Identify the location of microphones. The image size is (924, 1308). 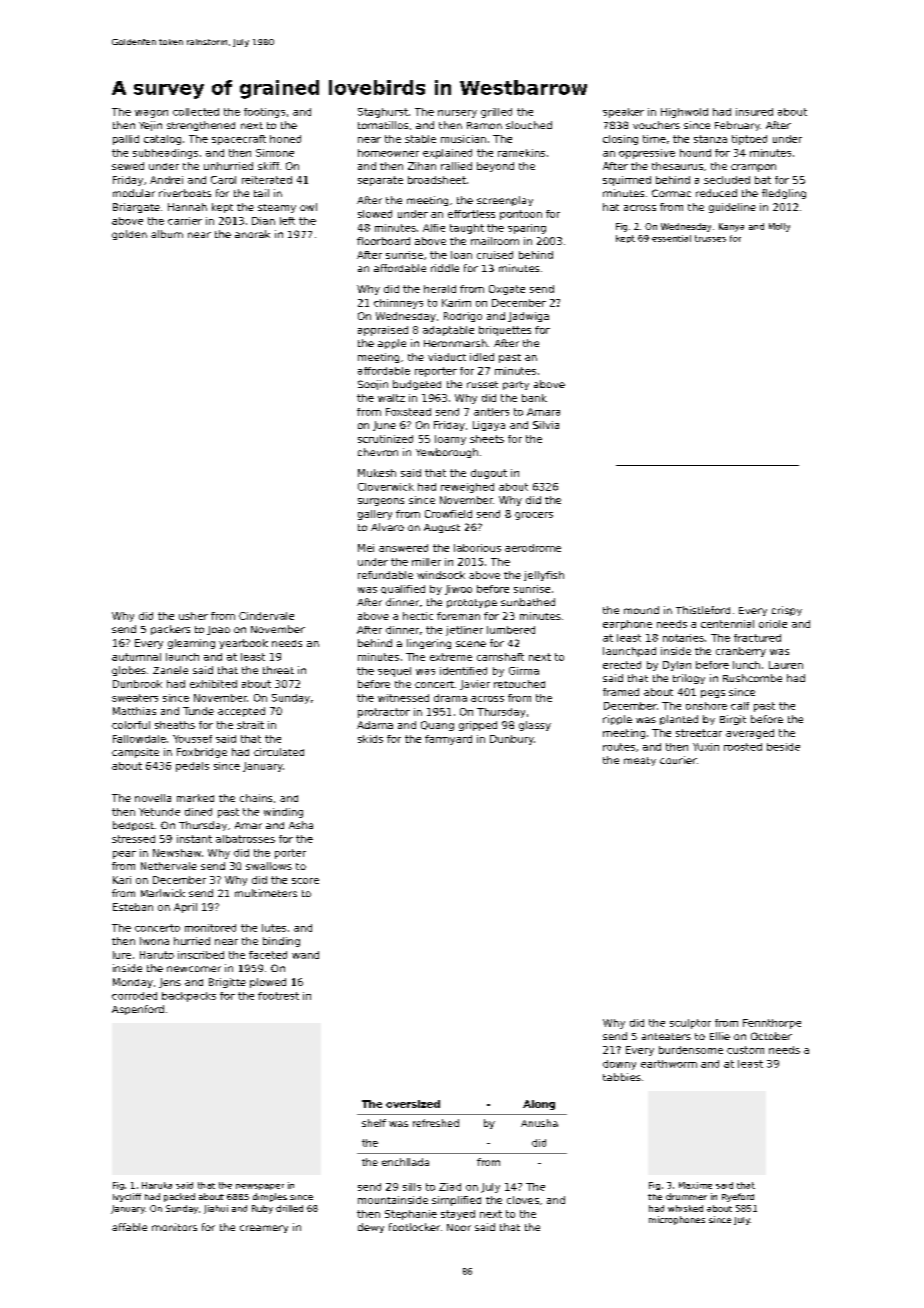
(677, 1220).
